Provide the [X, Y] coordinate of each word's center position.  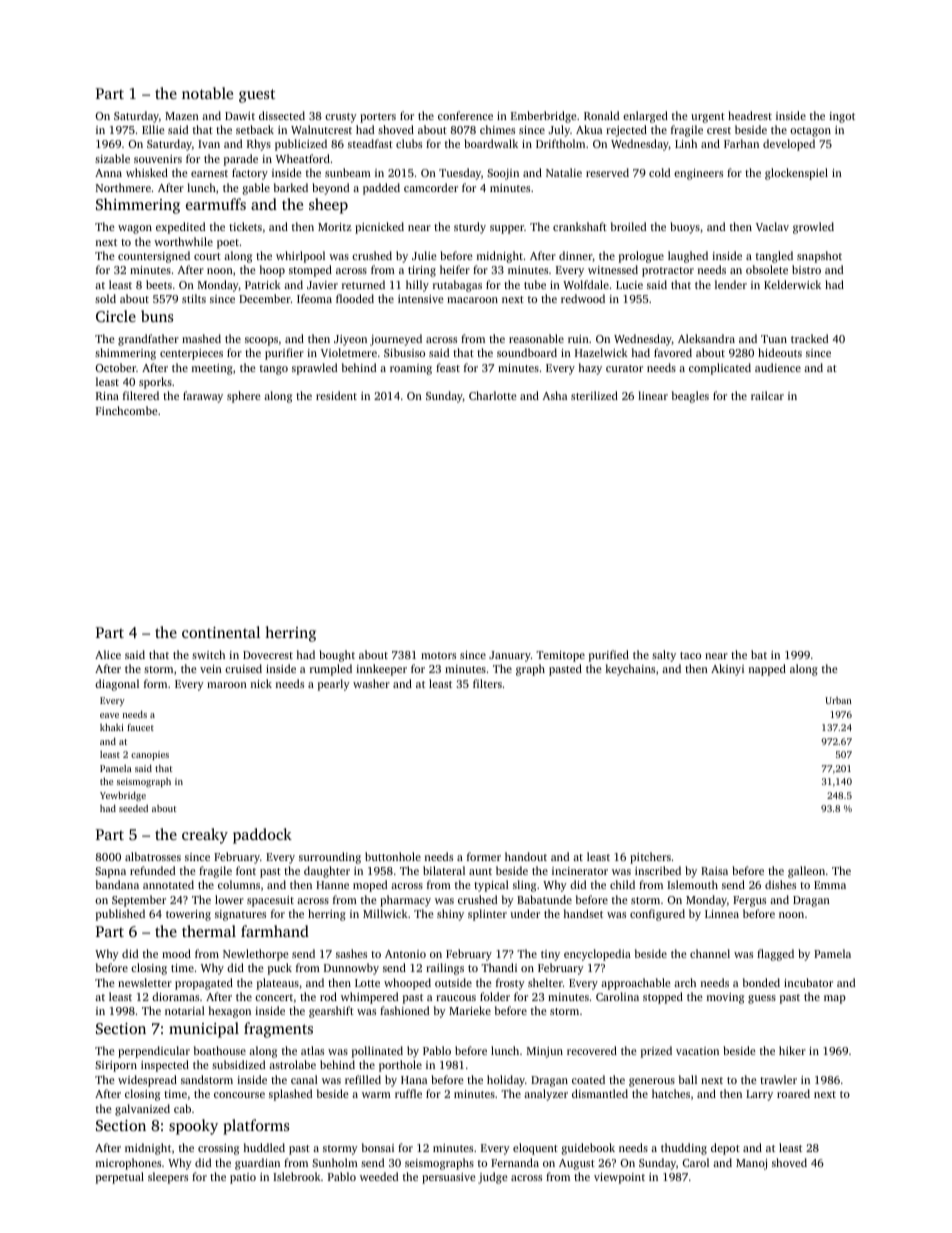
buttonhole [393, 856]
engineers [698, 174]
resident [336, 395]
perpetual [120, 1178]
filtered [141, 395]
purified [609, 656]
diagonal [117, 685]
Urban [838, 700]
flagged [775, 955]
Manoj [751, 1164]
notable [207, 93]
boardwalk [491, 143]
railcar [767, 395]
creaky [205, 836]
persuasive [449, 1178]
